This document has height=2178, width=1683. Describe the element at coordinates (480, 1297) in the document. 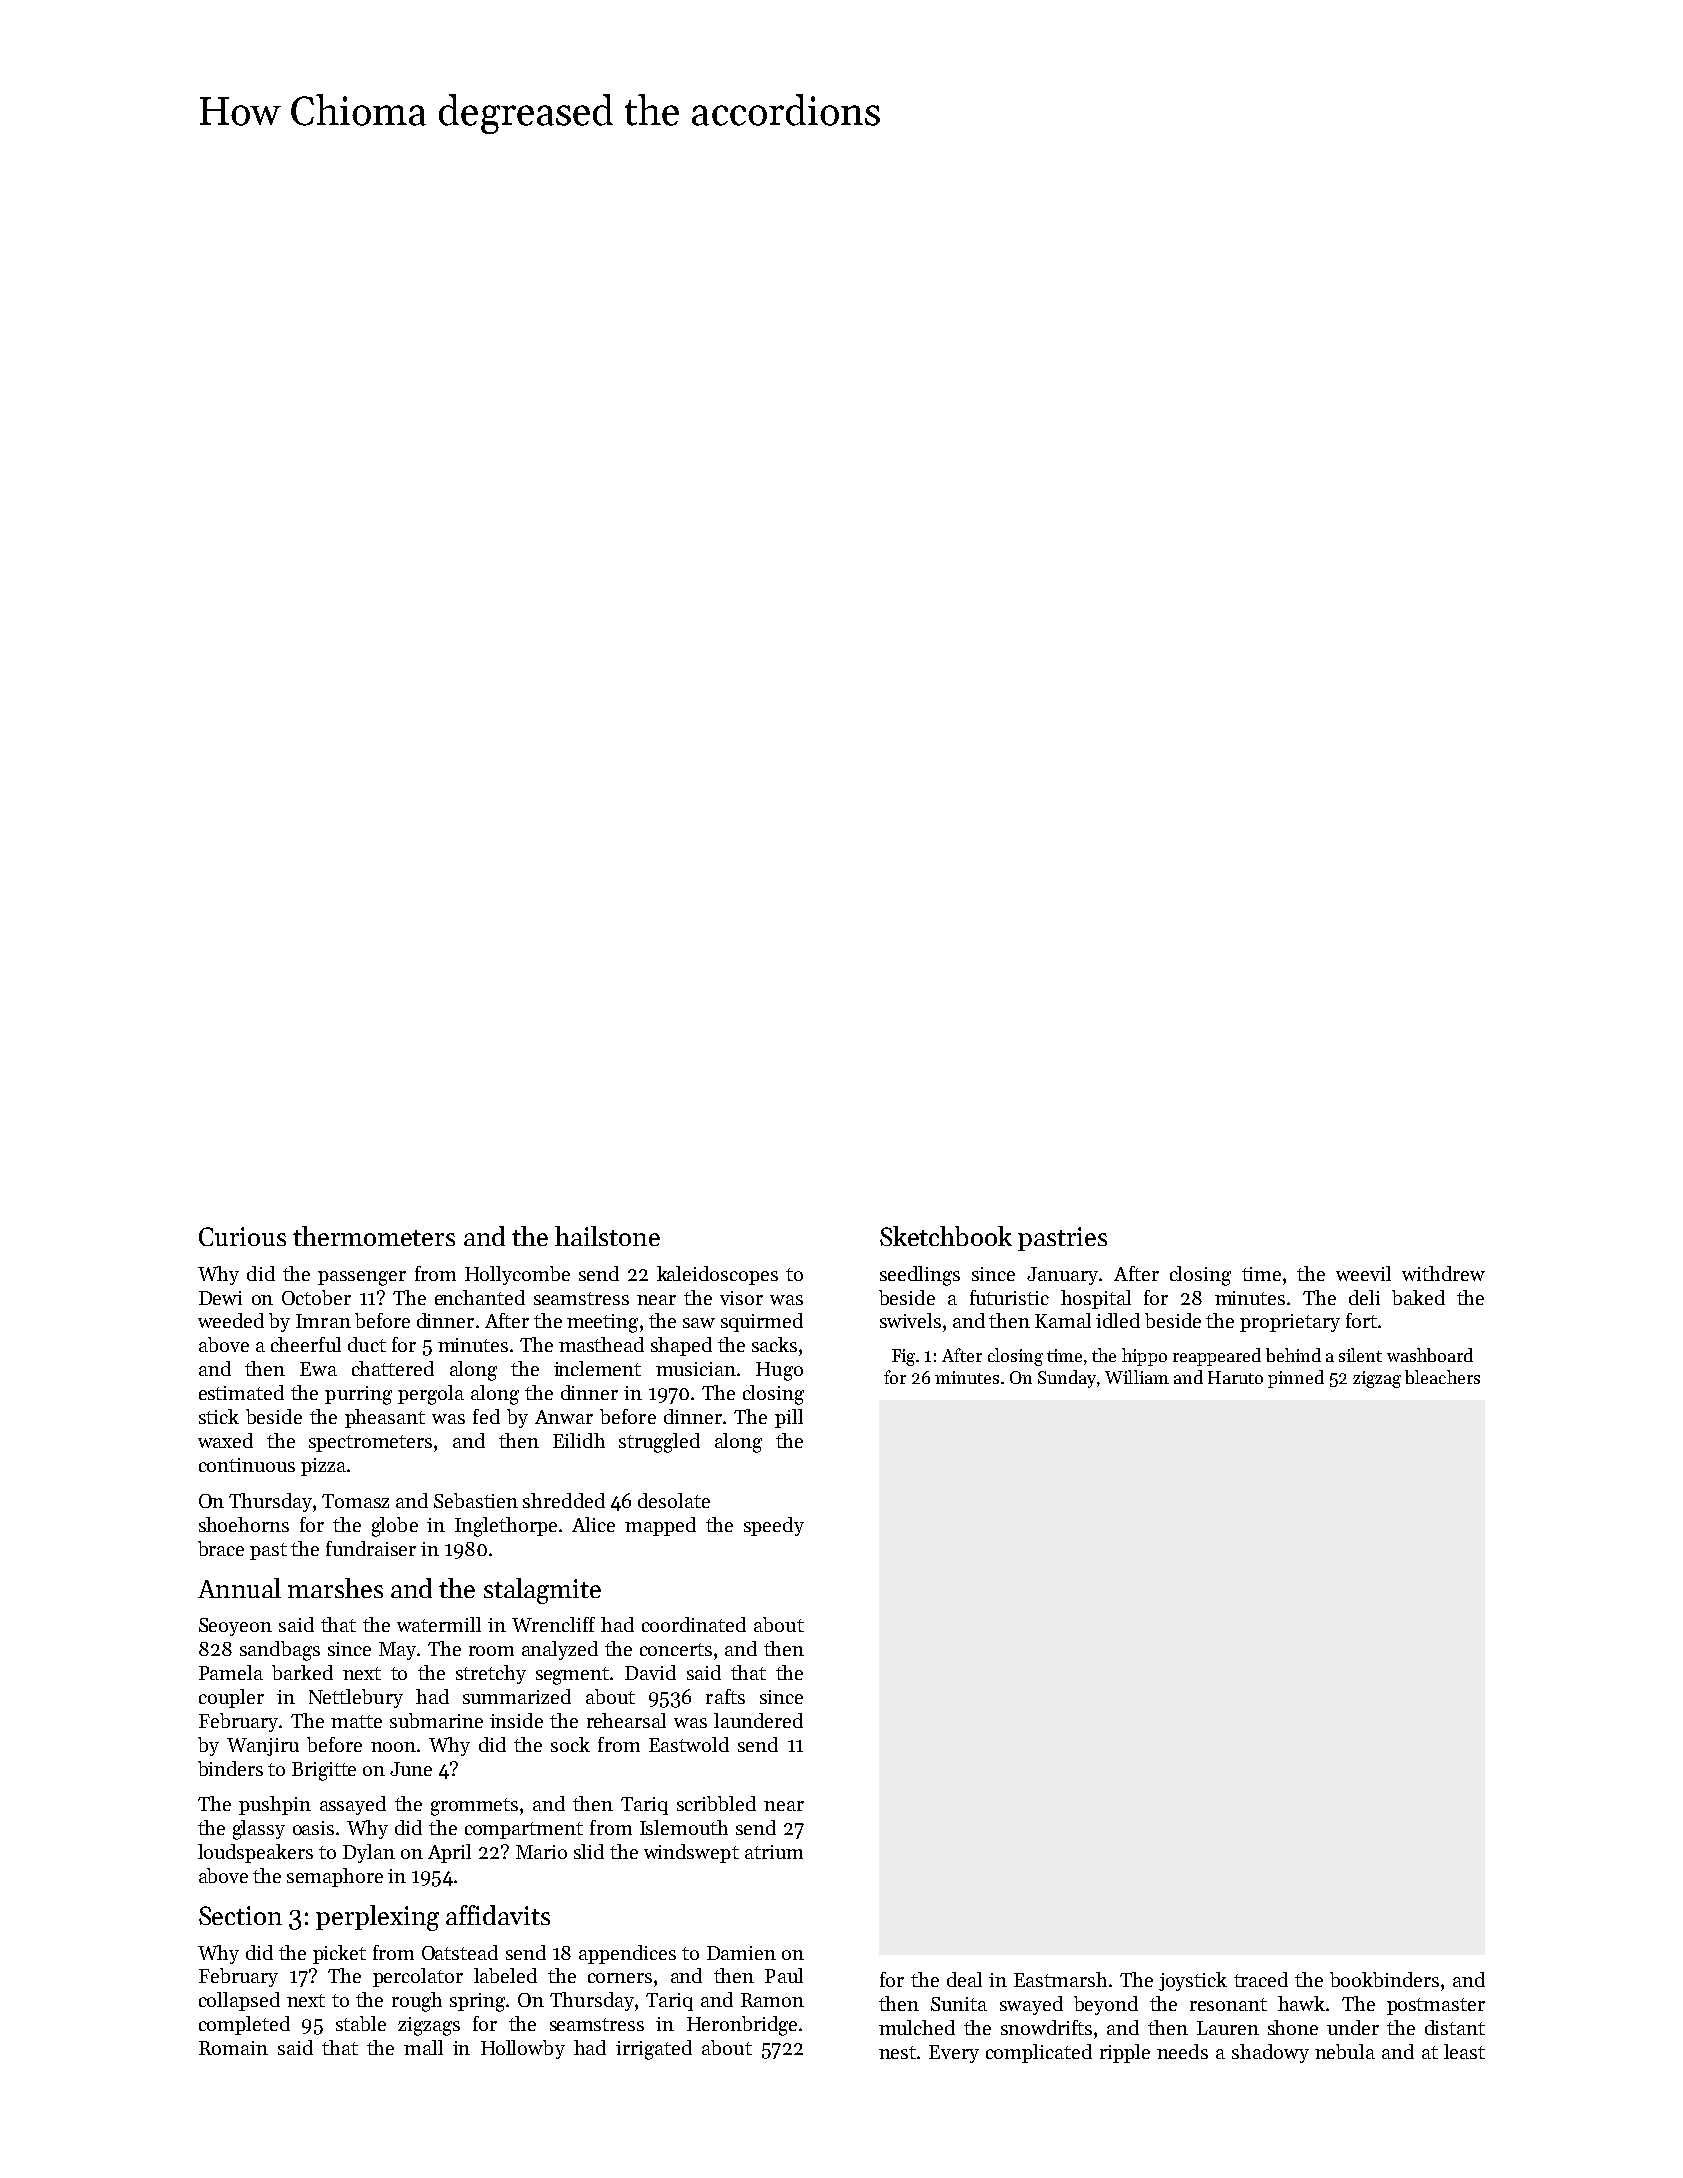

I see `enchanted` at that location.
